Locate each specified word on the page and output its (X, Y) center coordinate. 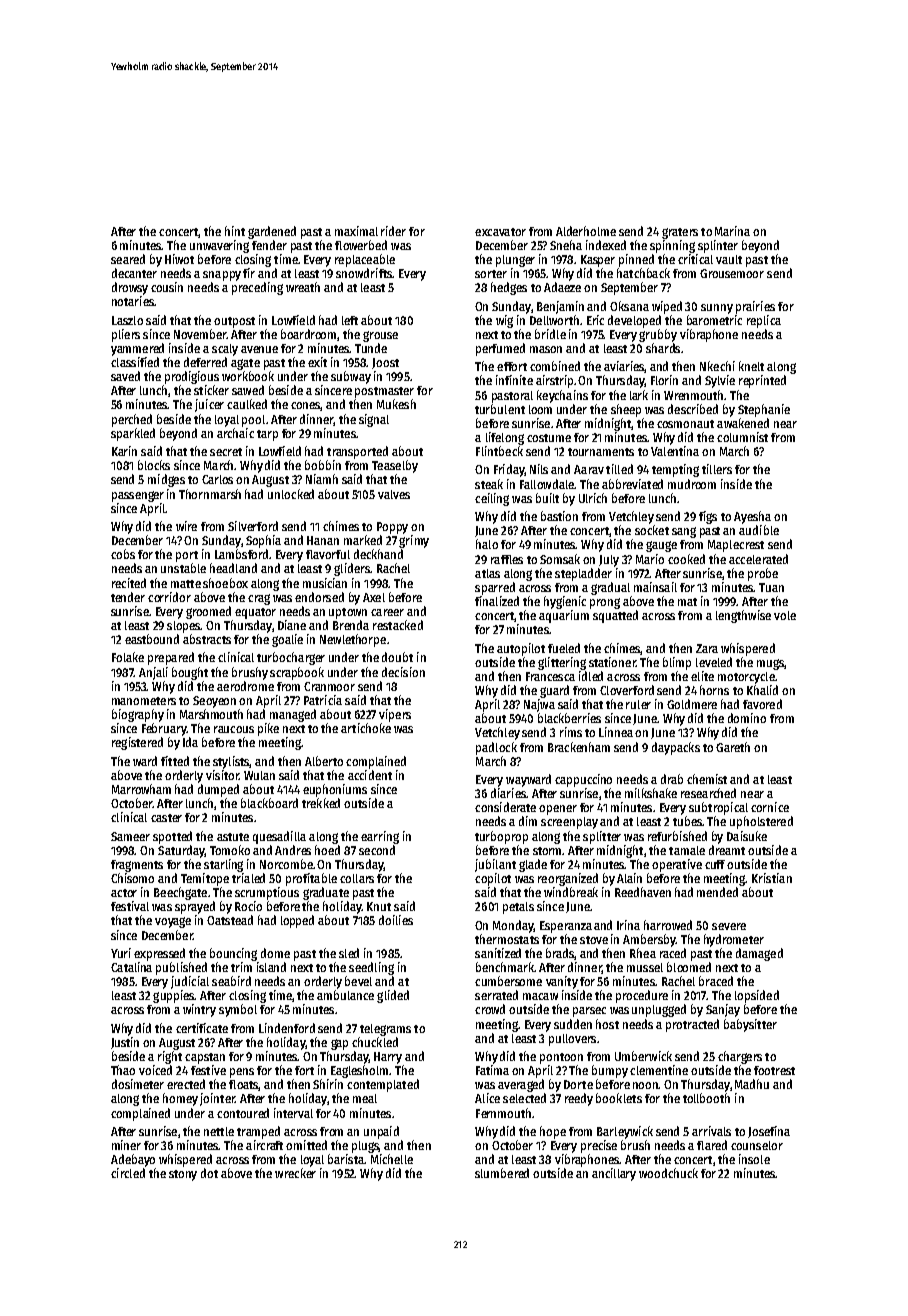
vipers (395, 715)
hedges (509, 288)
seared (128, 259)
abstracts (207, 639)
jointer (217, 1099)
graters (680, 233)
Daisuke (747, 836)
